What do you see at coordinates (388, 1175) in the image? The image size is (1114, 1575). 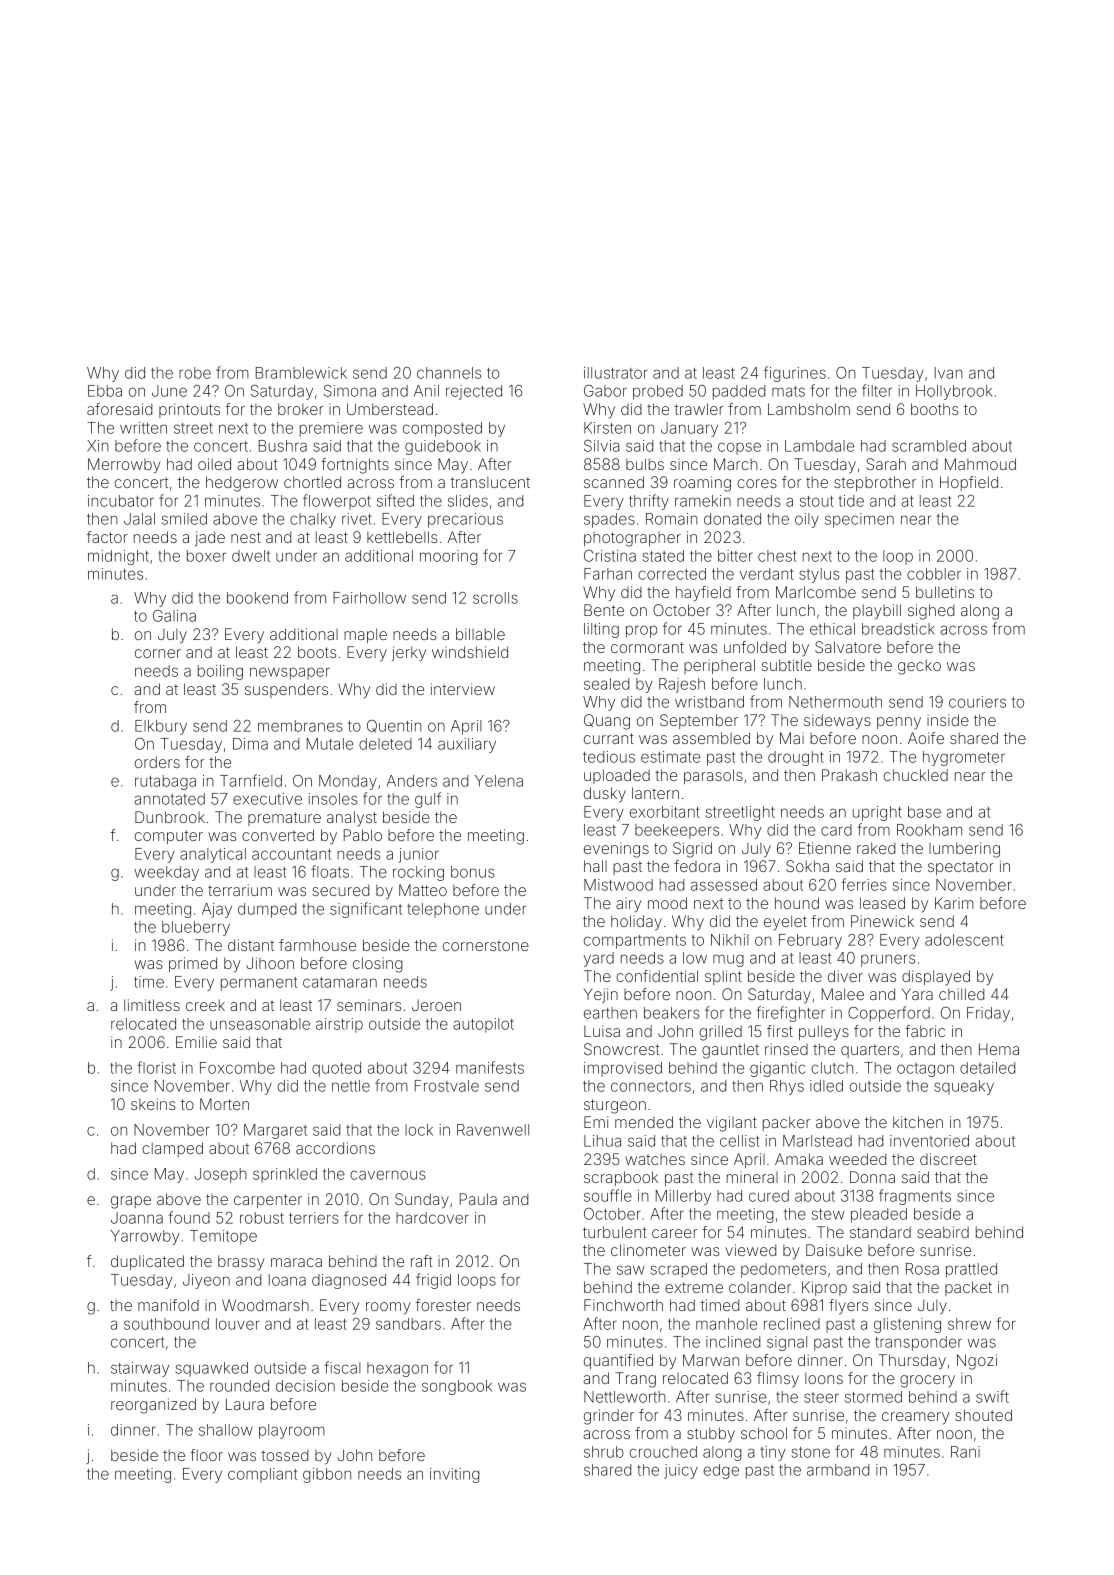 I see `cavernous` at bounding box center [388, 1175].
